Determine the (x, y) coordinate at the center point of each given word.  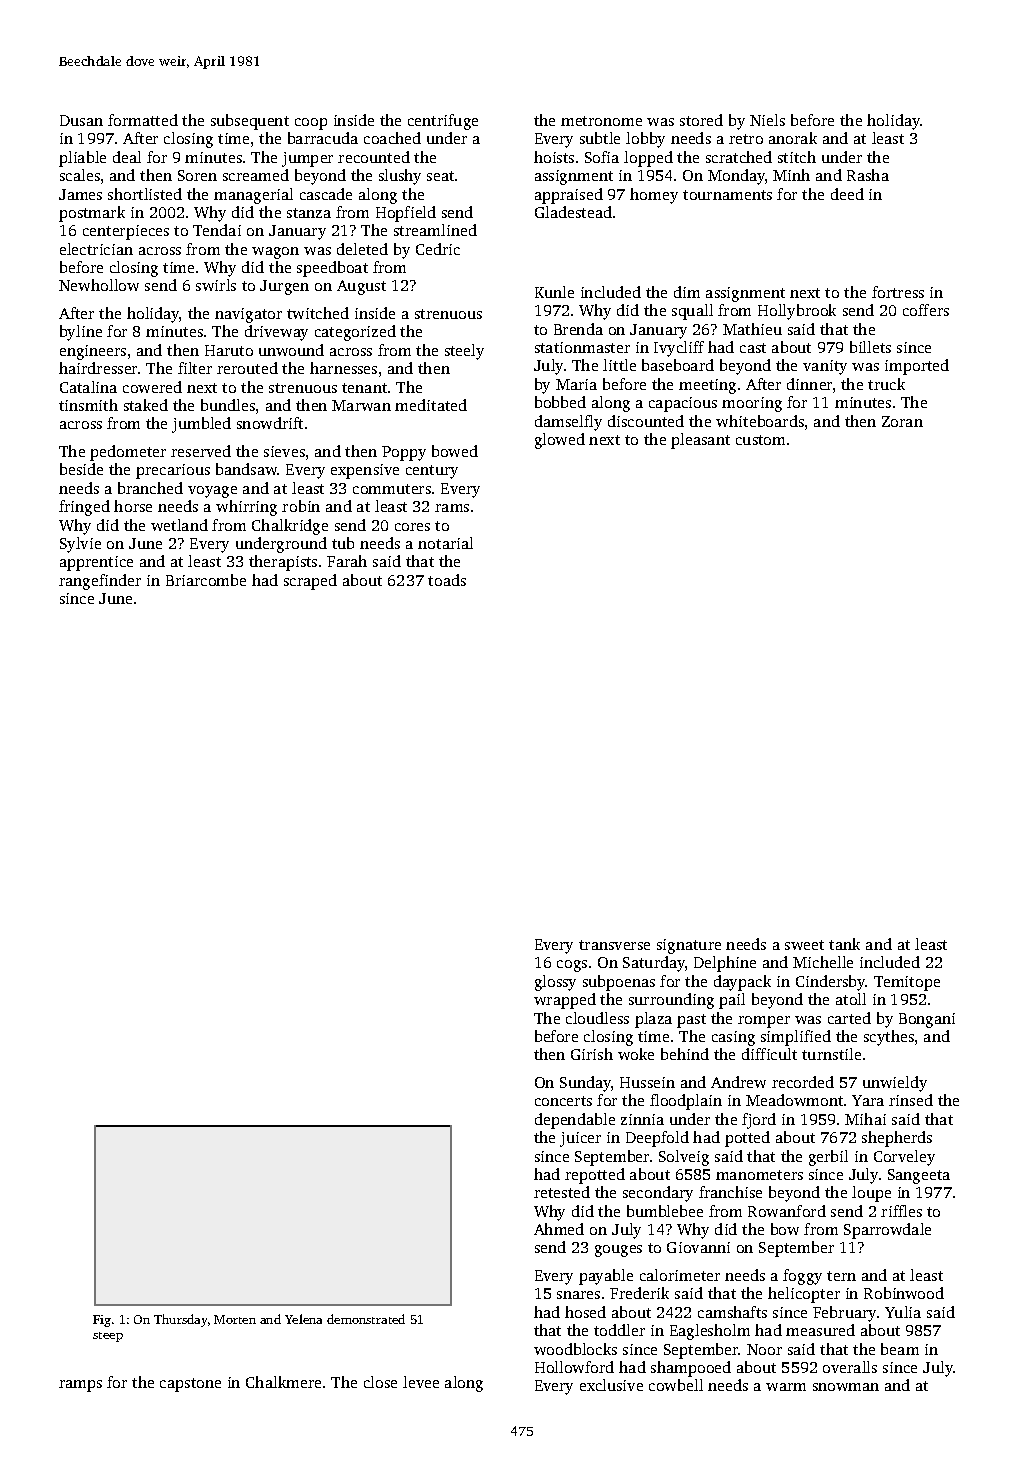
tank (844, 944)
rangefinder (100, 582)
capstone (190, 1385)
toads (447, 580)
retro (746, 139)
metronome (601, 121)
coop (311, 124)
